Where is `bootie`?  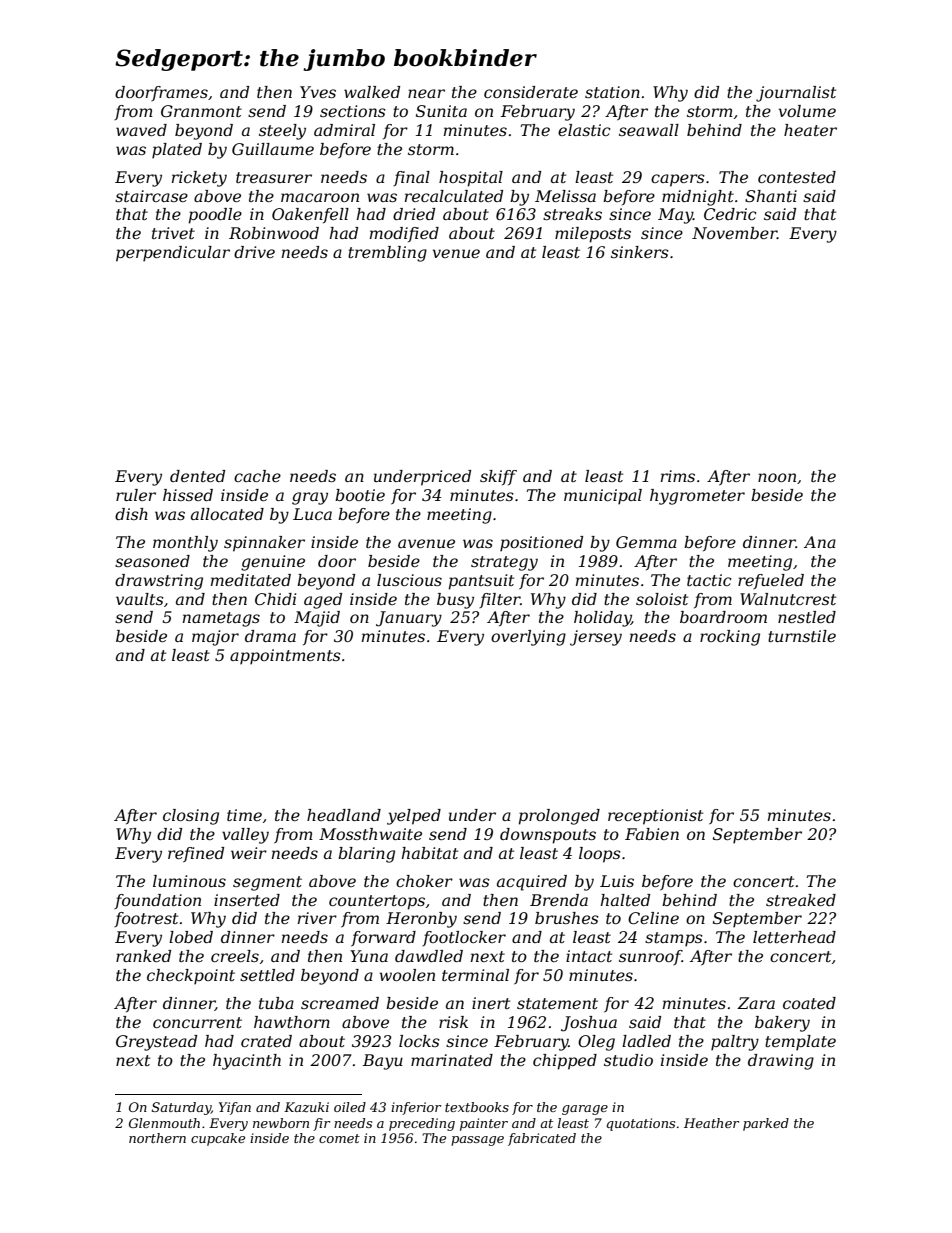
bootie is located at coordinates (360, 495).
